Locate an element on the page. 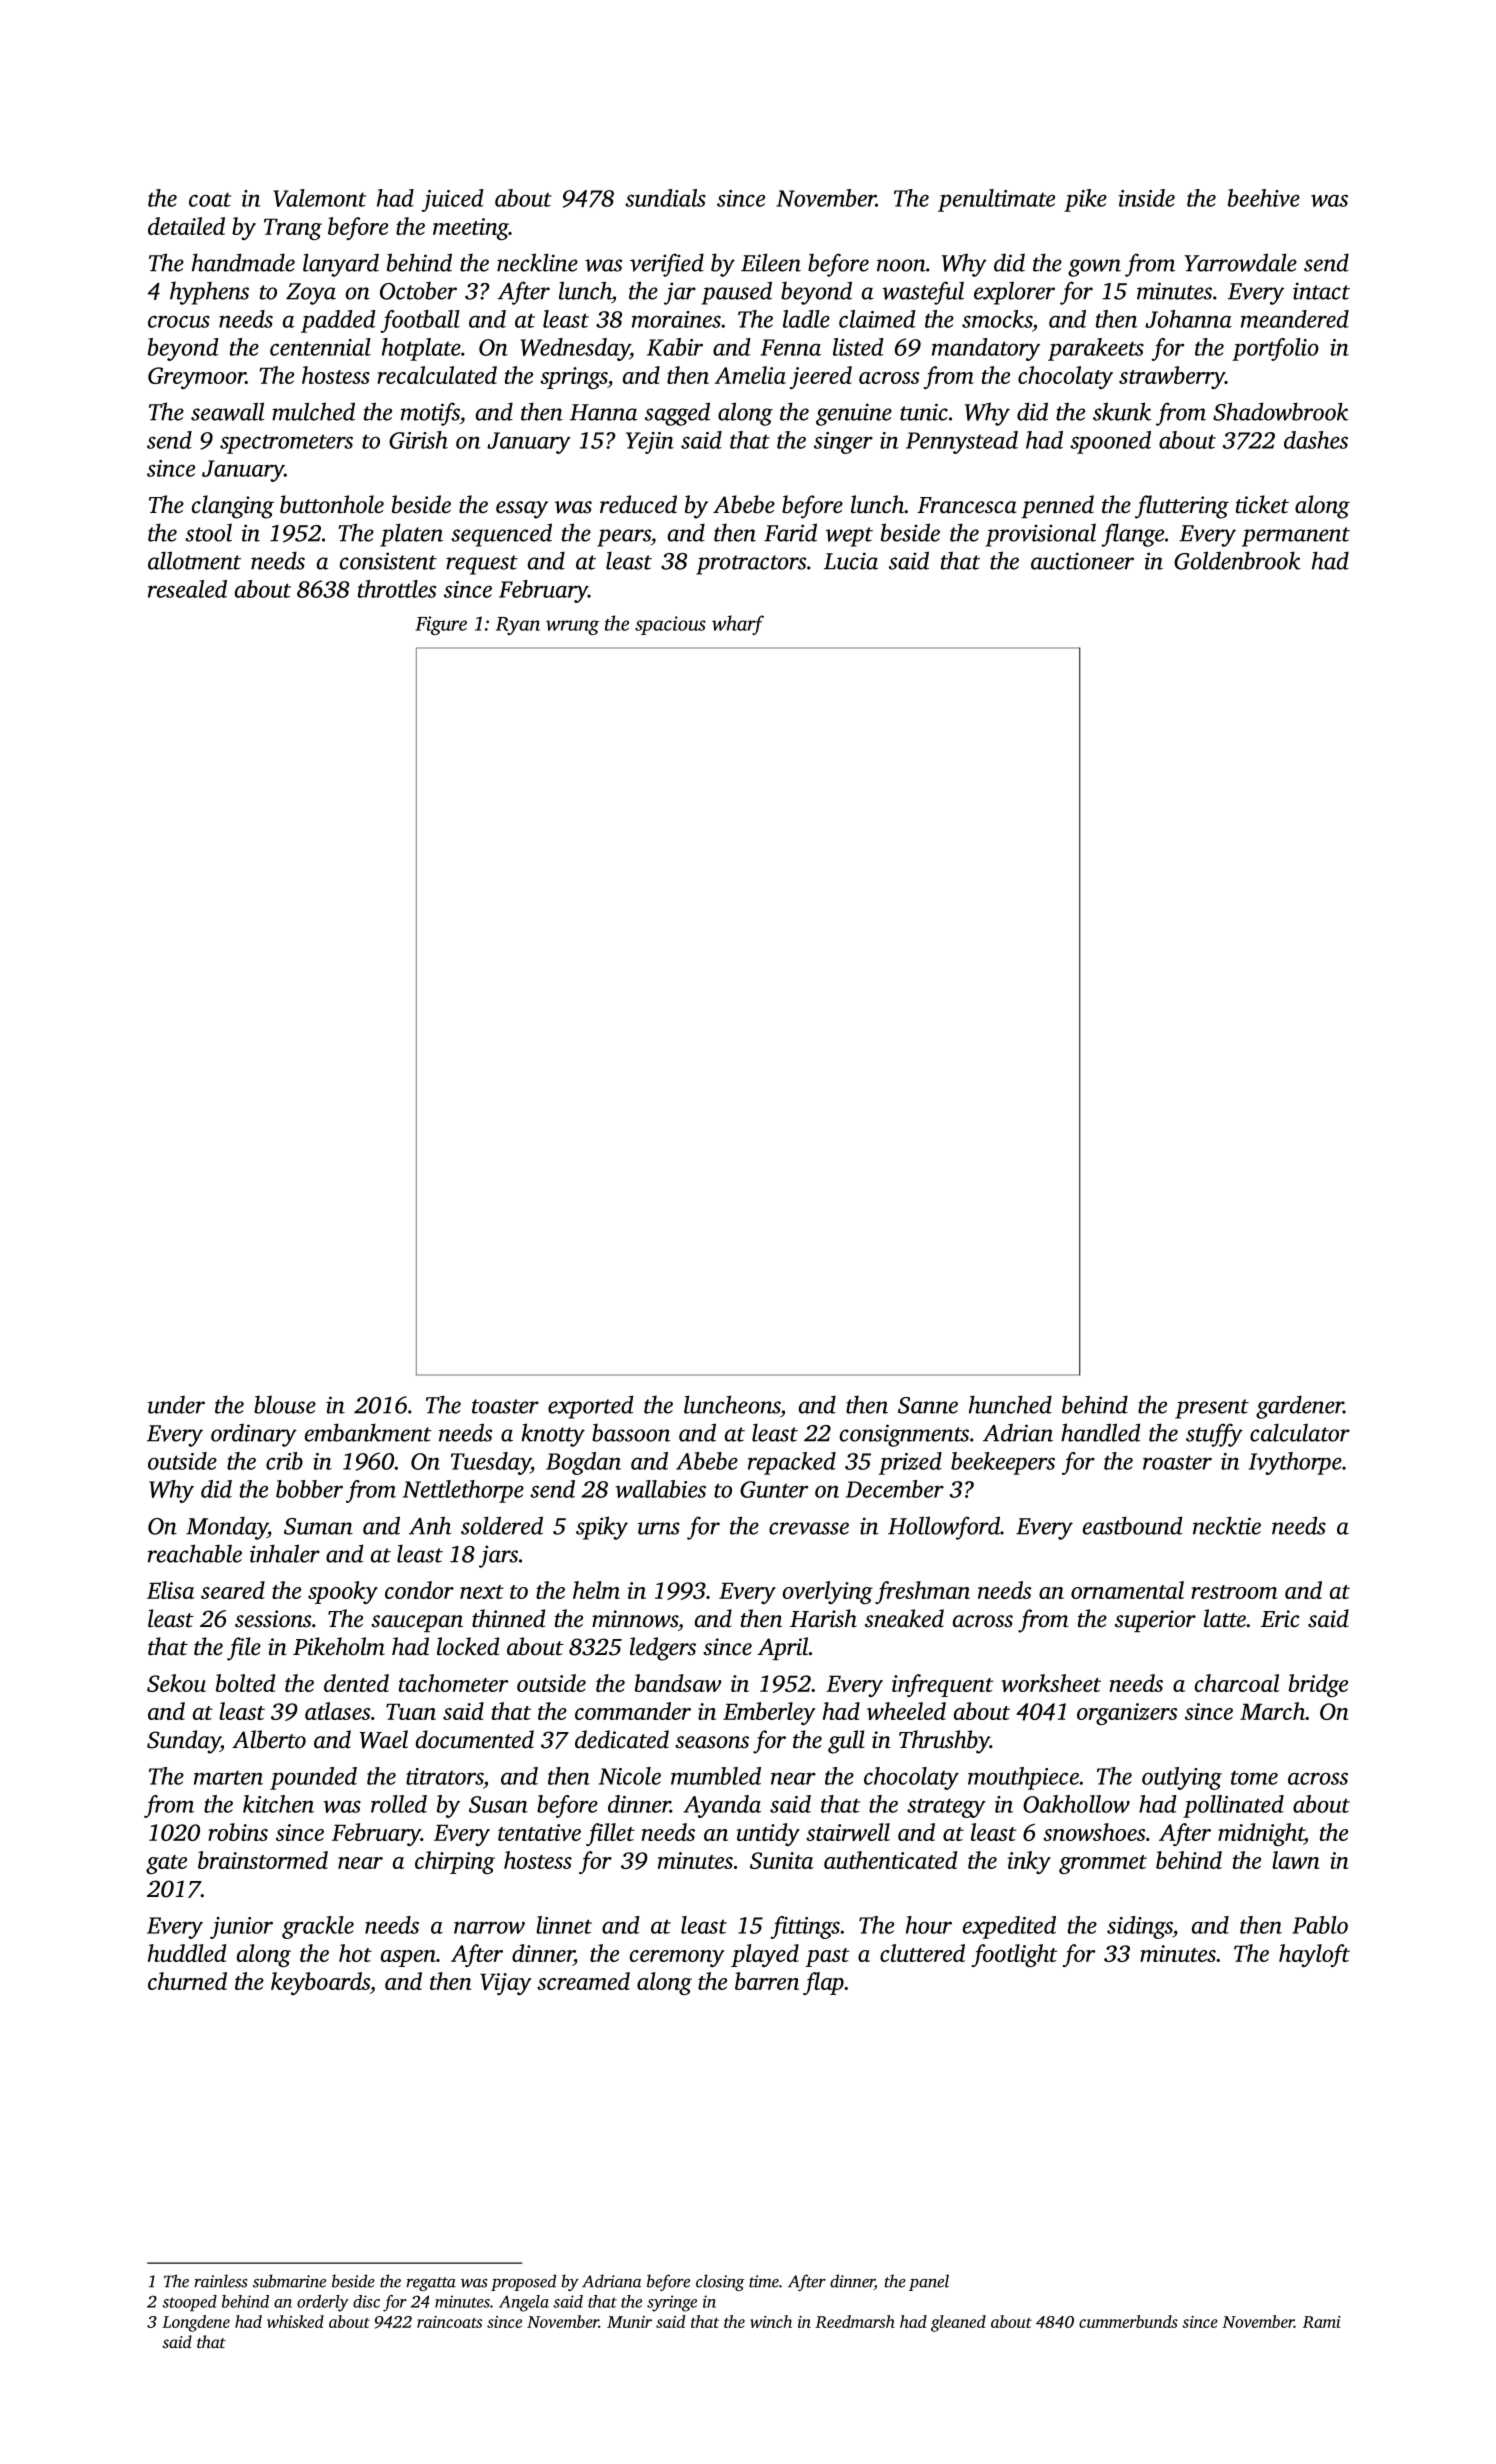 The height and width of the page is (2464, 1496). Monday is located at coordinates (227, 1528).
